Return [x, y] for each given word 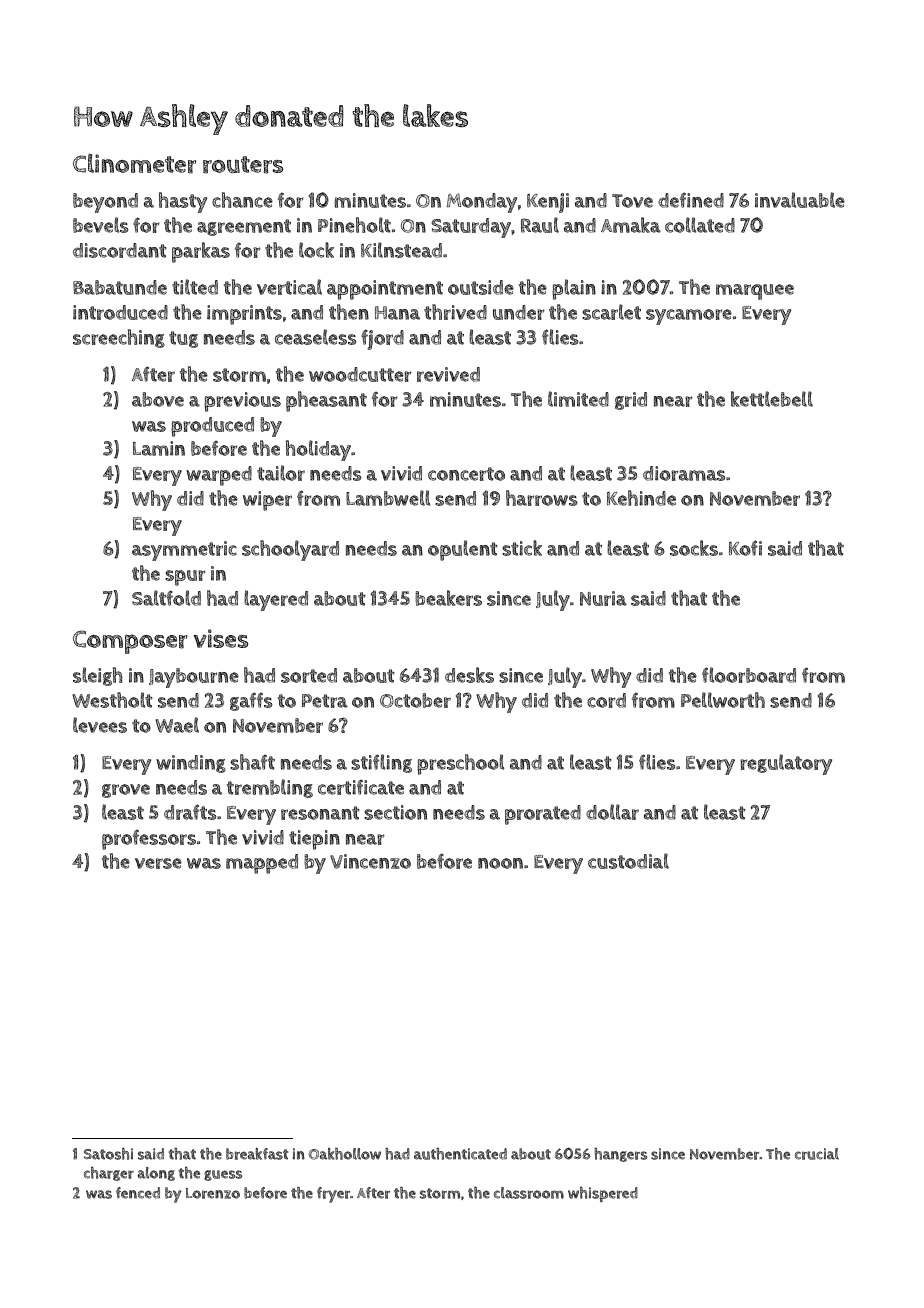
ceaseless [316, 337]
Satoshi [108, 1154]
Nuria [603, 598]
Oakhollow [345, 1154]
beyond [105, 203]
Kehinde [641, 498]
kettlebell [772, 399]
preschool [461, 764]
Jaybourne [194, 678]
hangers [620, 1155]
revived [448, 374]
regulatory [786, 764]
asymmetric [184, 551]
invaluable [800, 200]
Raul [540, 225]
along [156, 1174]
